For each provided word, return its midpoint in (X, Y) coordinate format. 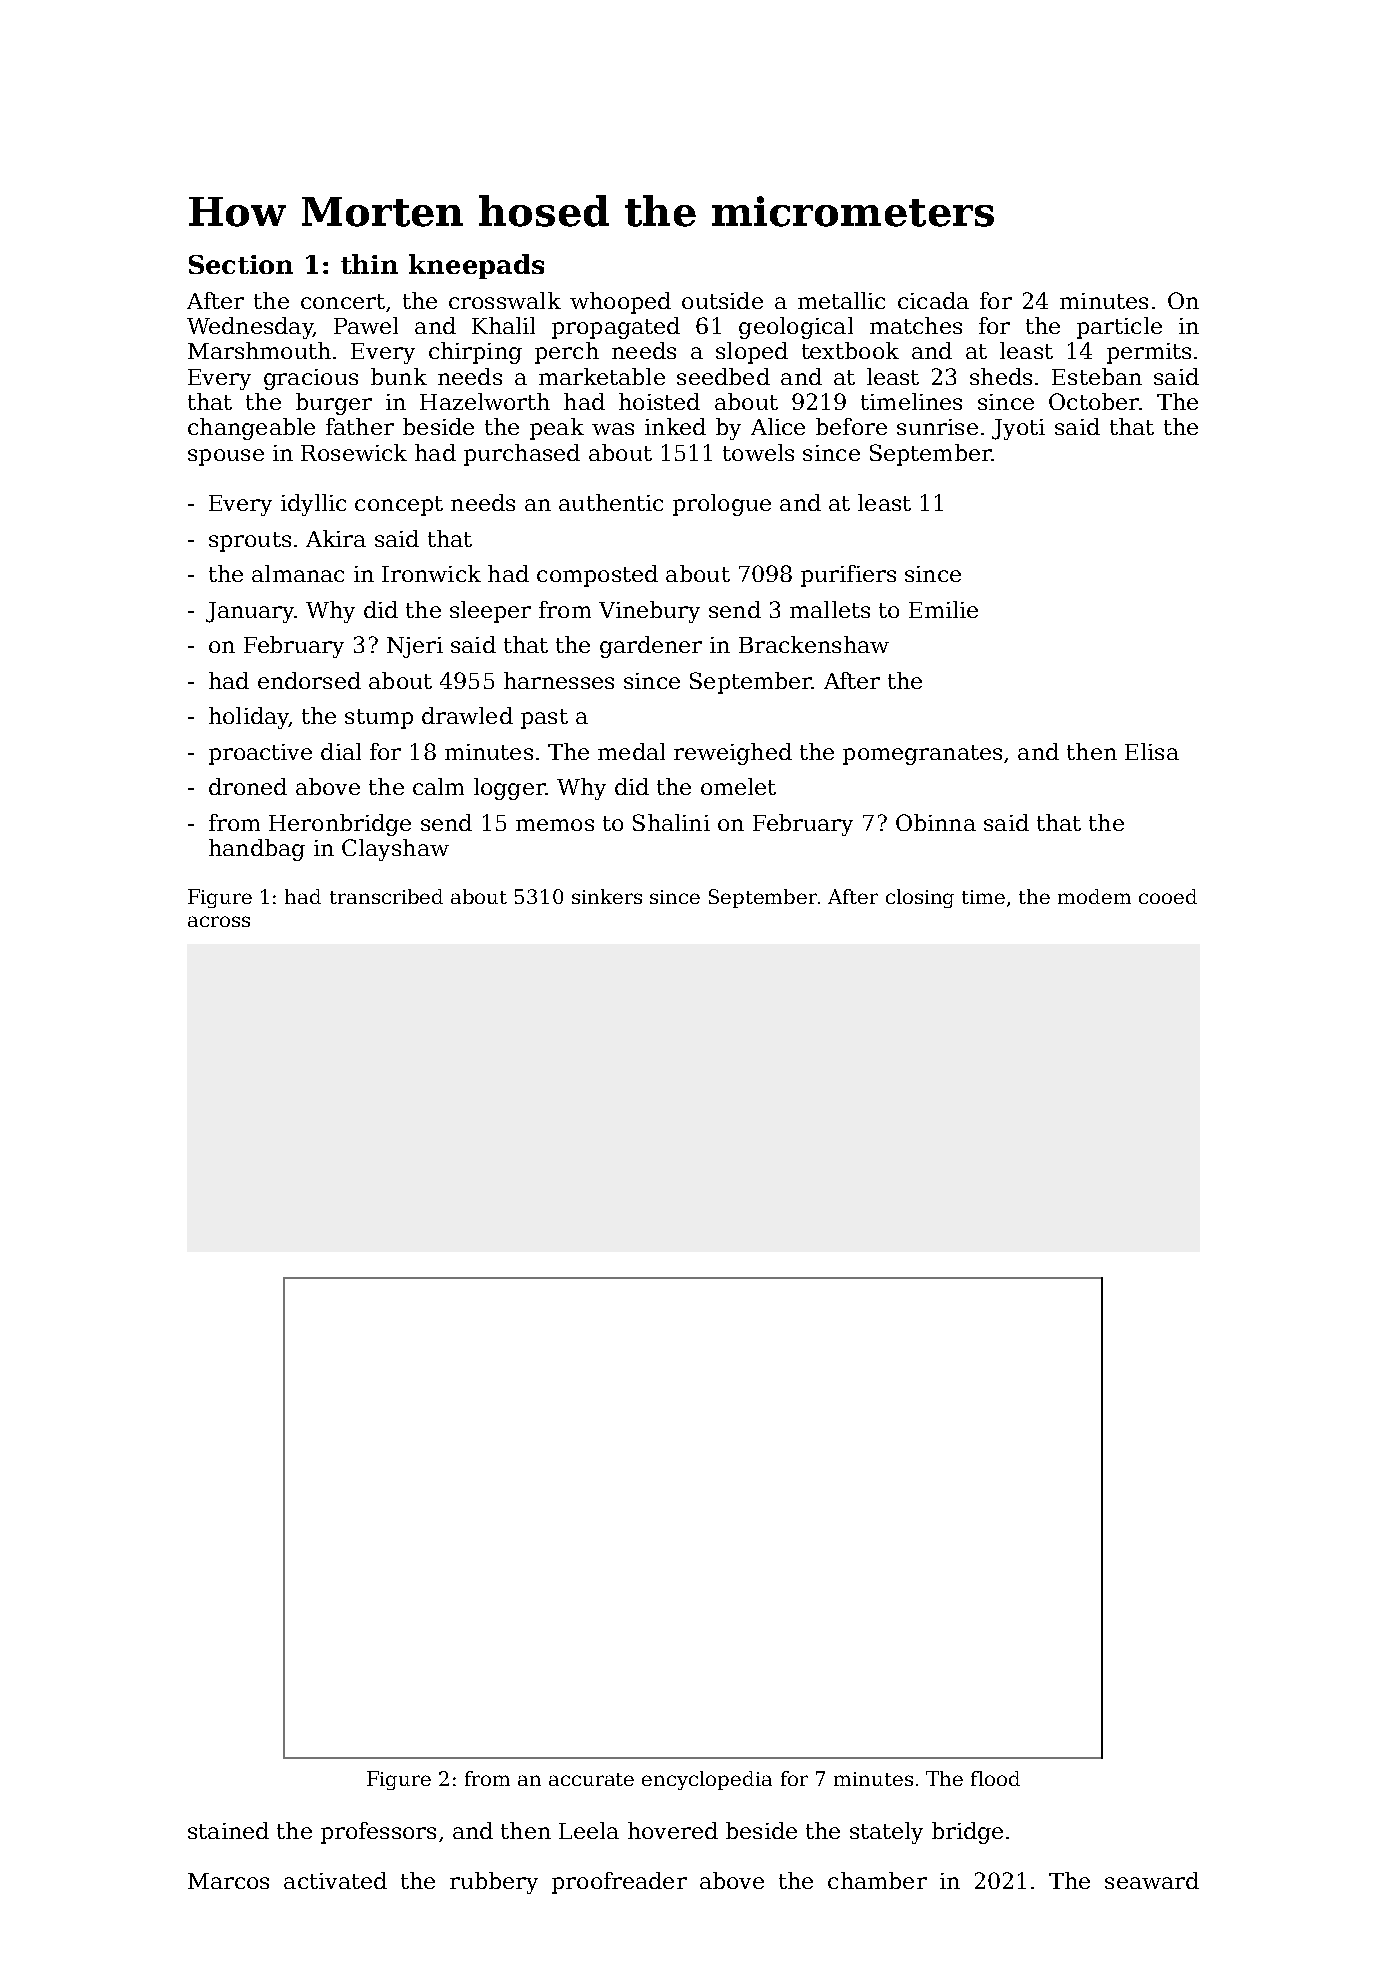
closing (920, 898)
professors (378, 1833)
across (219, 921)
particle (1119, 328)
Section (241, 264)
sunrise (937, 427)
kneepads (476, 266)
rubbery (494, 1883)
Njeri (415, 647)
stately (886, 1833)
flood (995, 1778)
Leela (589, 1830)
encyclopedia (707, 1780)
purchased (522, 455)
